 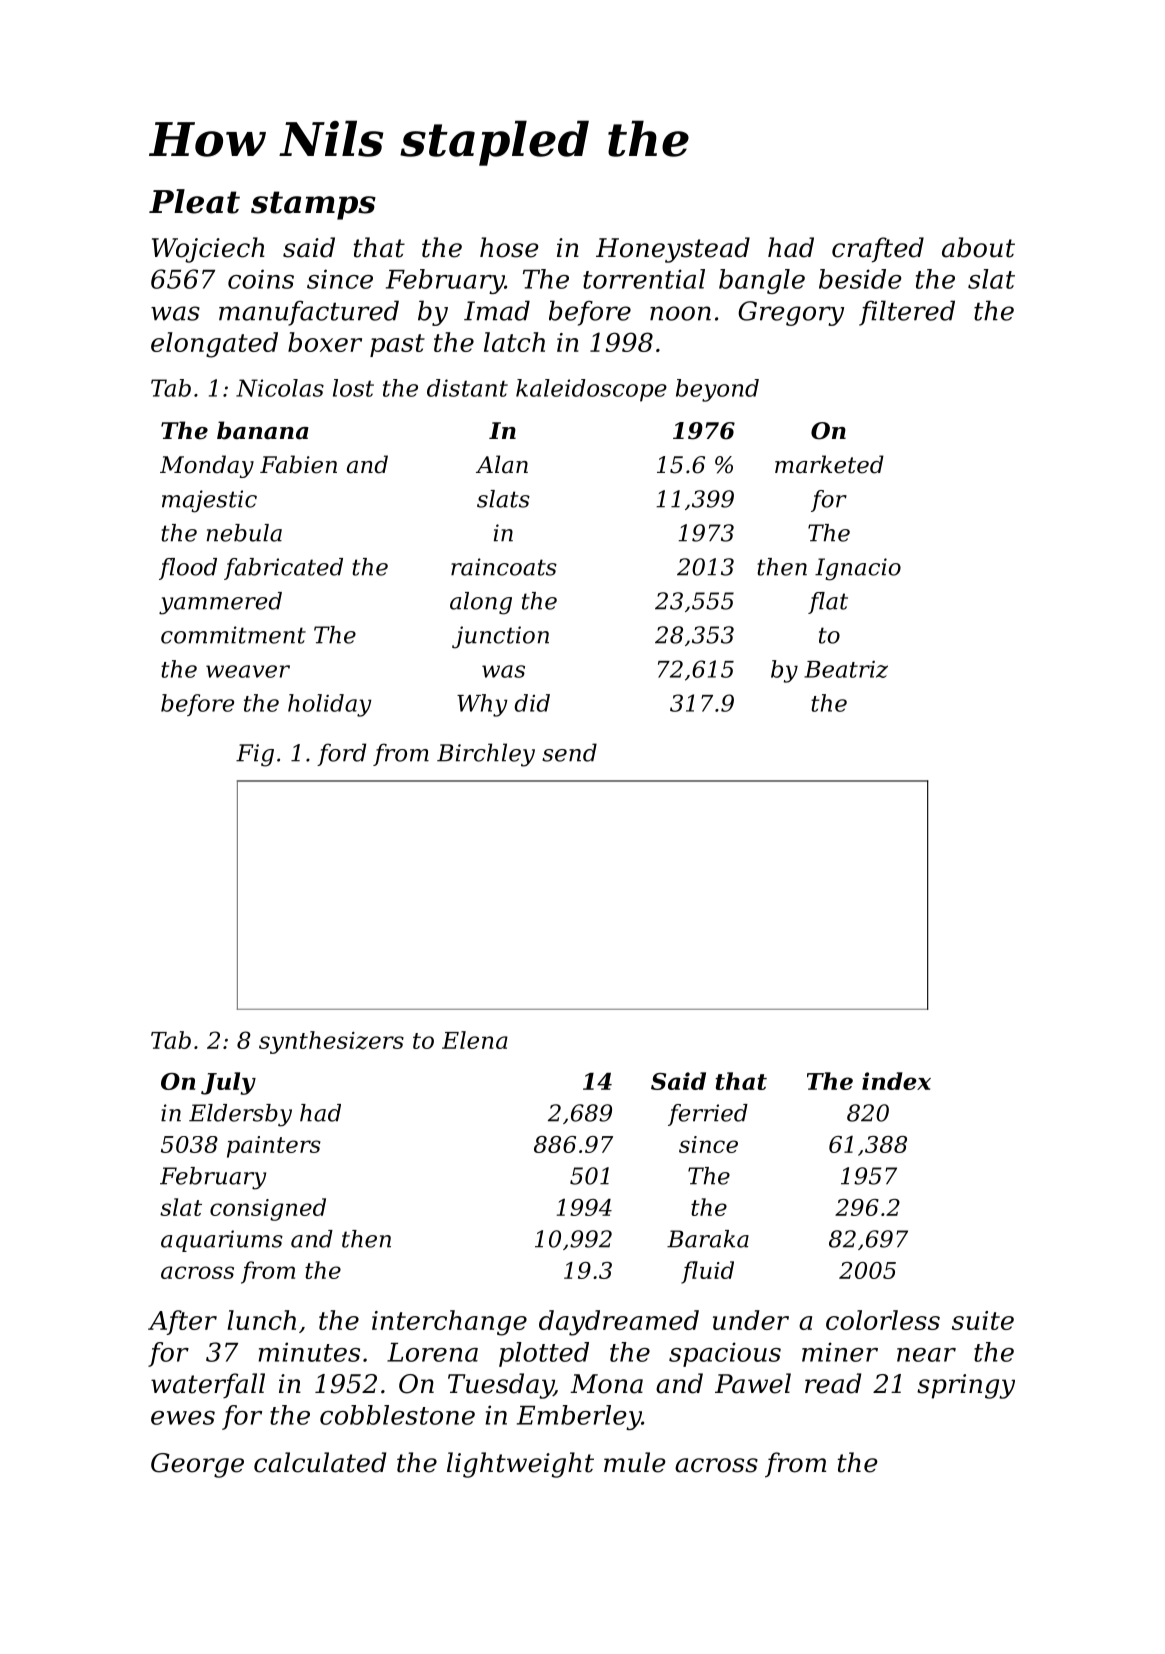 I want to click on Beatriz, so click(x=846, y=669).
